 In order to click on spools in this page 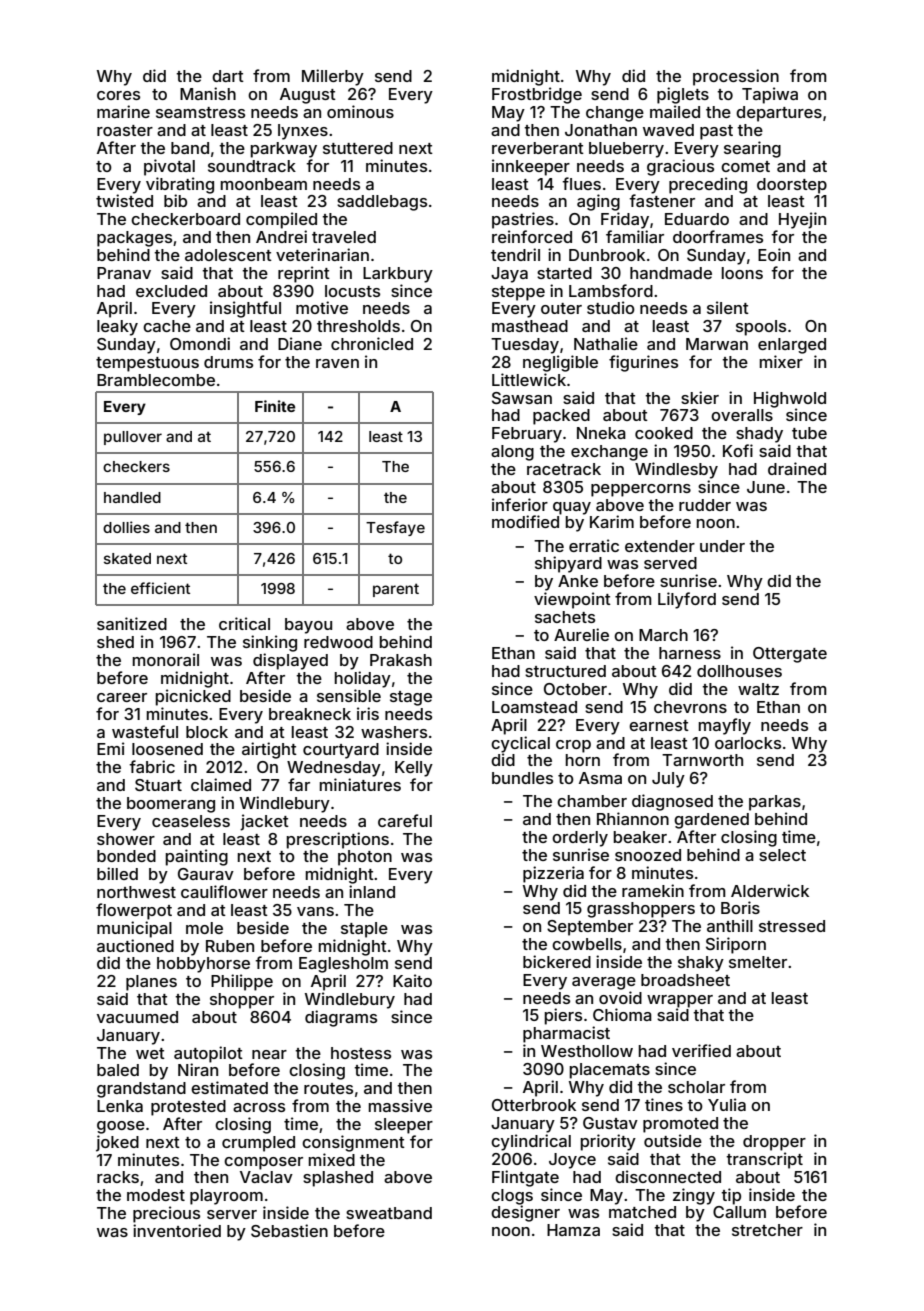, I will do `click(761, 328)`.
